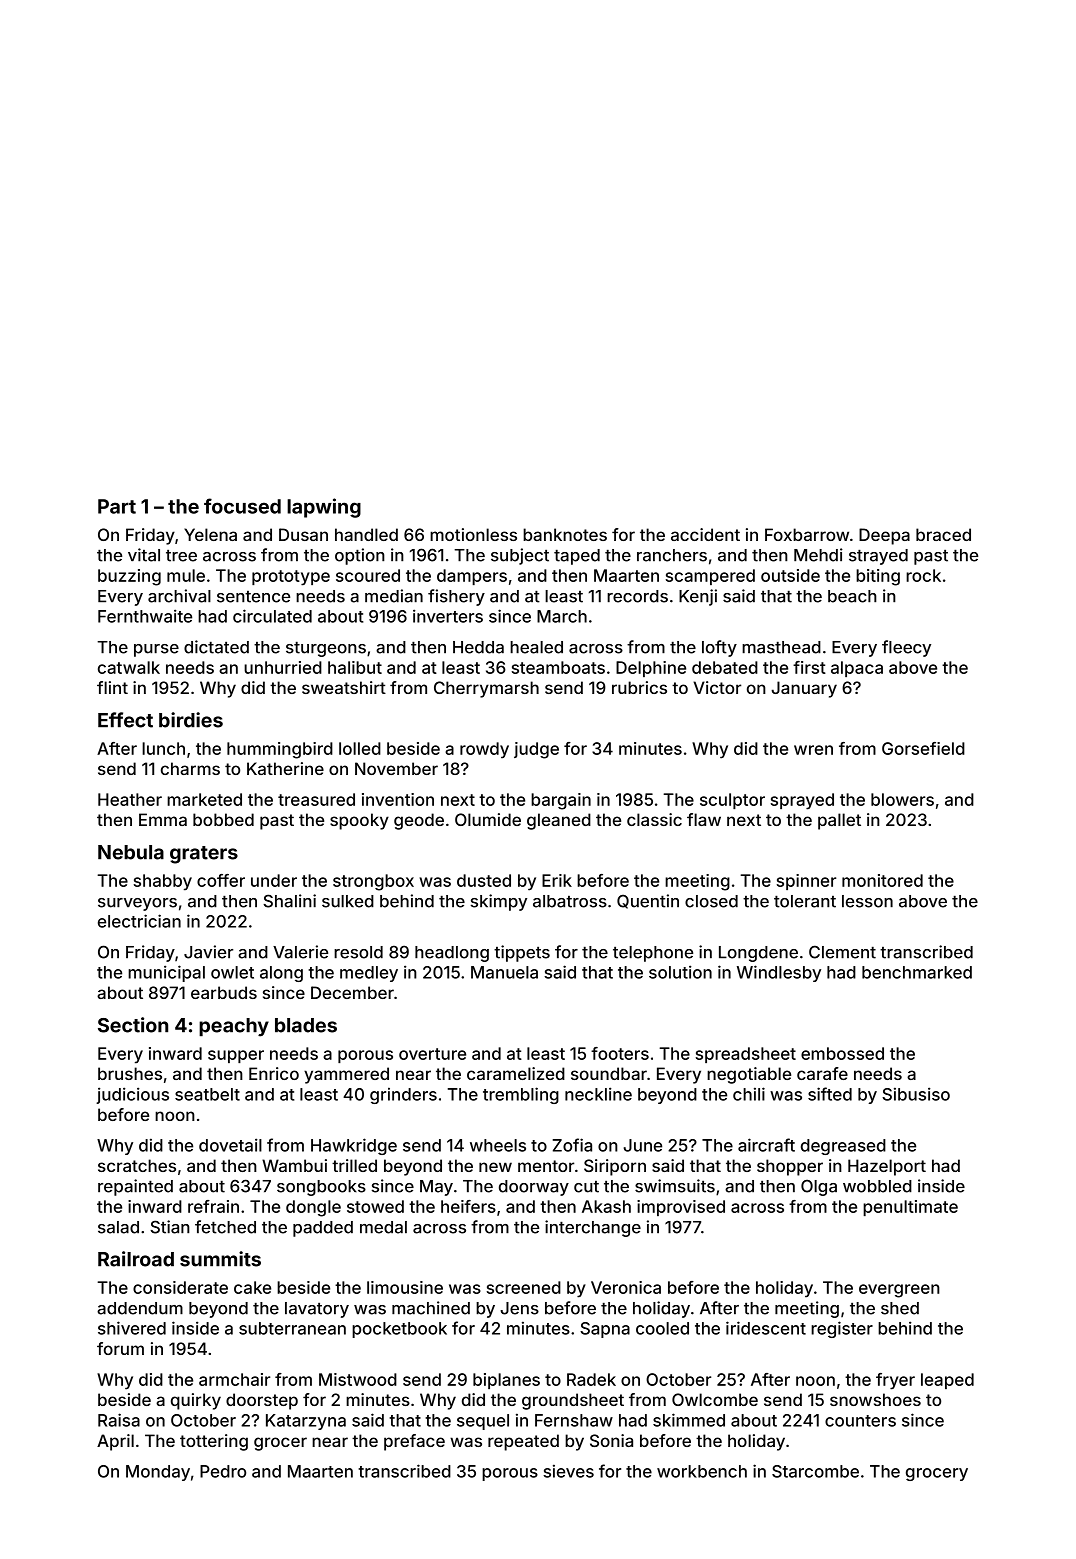  Describe the element at coordinates (842, 1053) in the screenshot. I see `embossed` at that location.
